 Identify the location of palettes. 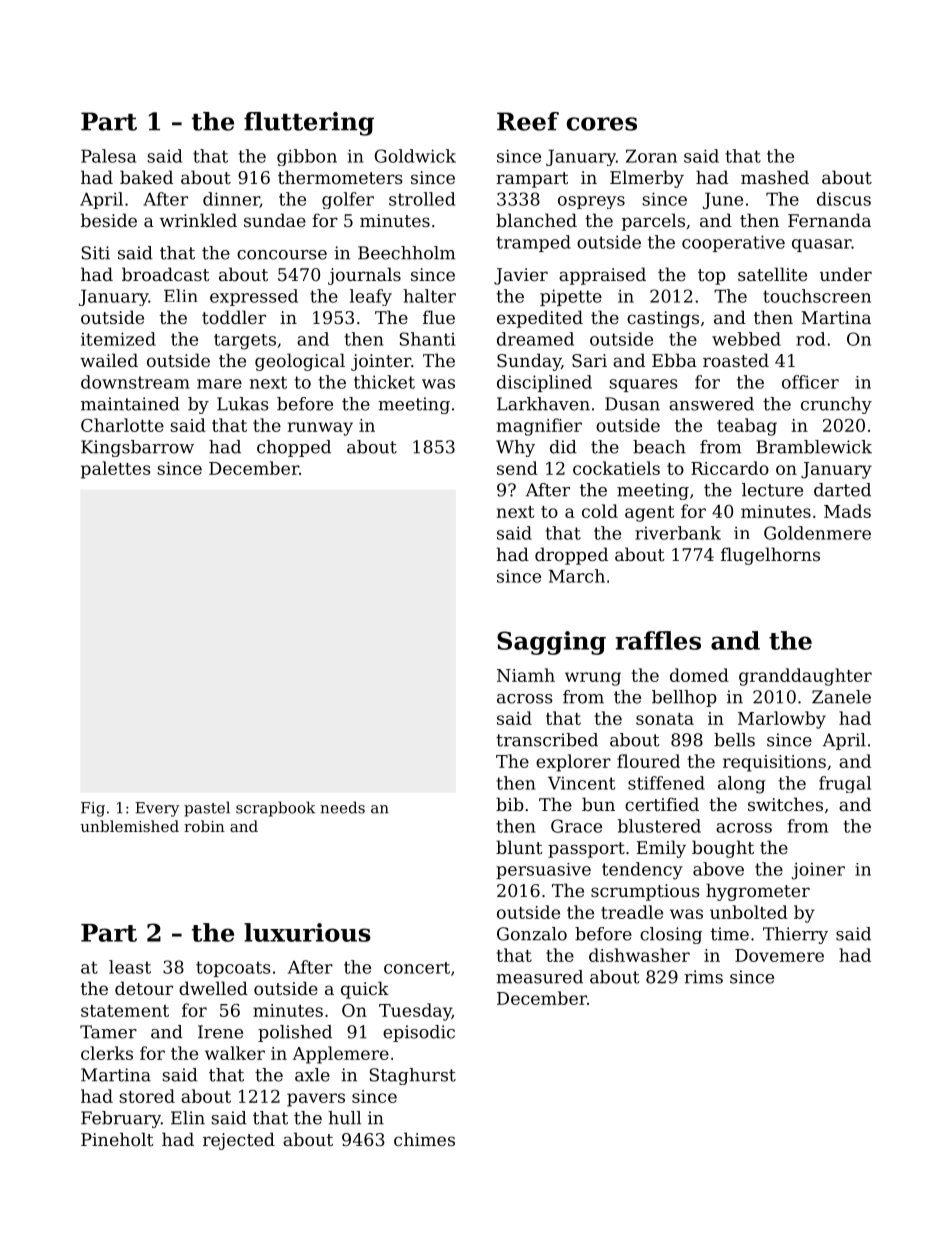
(116, 470).
